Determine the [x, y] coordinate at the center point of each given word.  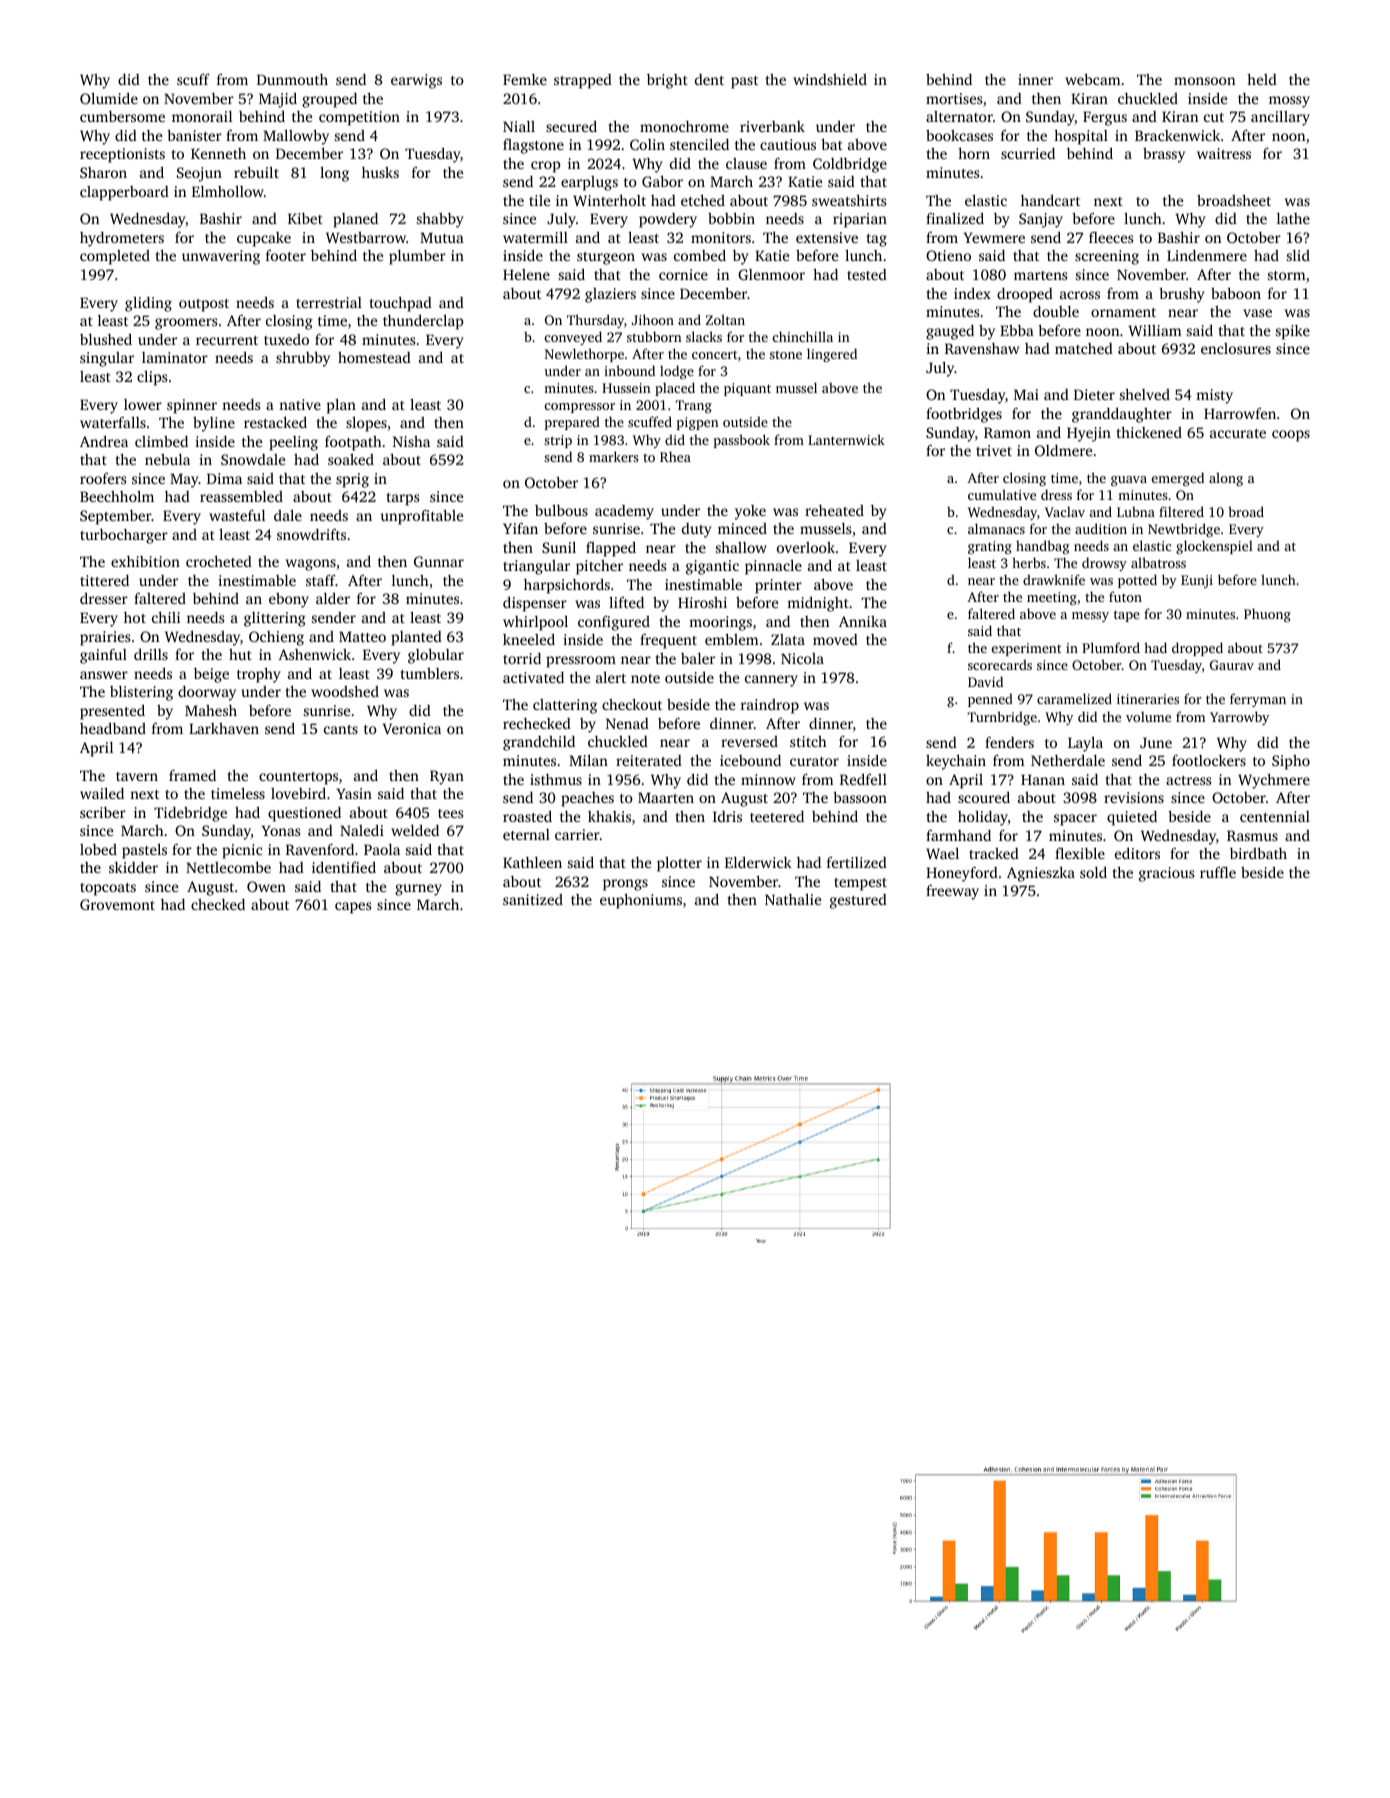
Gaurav [1232, 665]
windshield [830, 79]
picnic [242, 851]
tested [867, 274]
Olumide [109, 98]
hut [240, 654]
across [1080, 295]
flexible [1080, 853]
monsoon [1204, 81]
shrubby [303, 359]
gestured [858, 901]
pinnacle [773, 567]
